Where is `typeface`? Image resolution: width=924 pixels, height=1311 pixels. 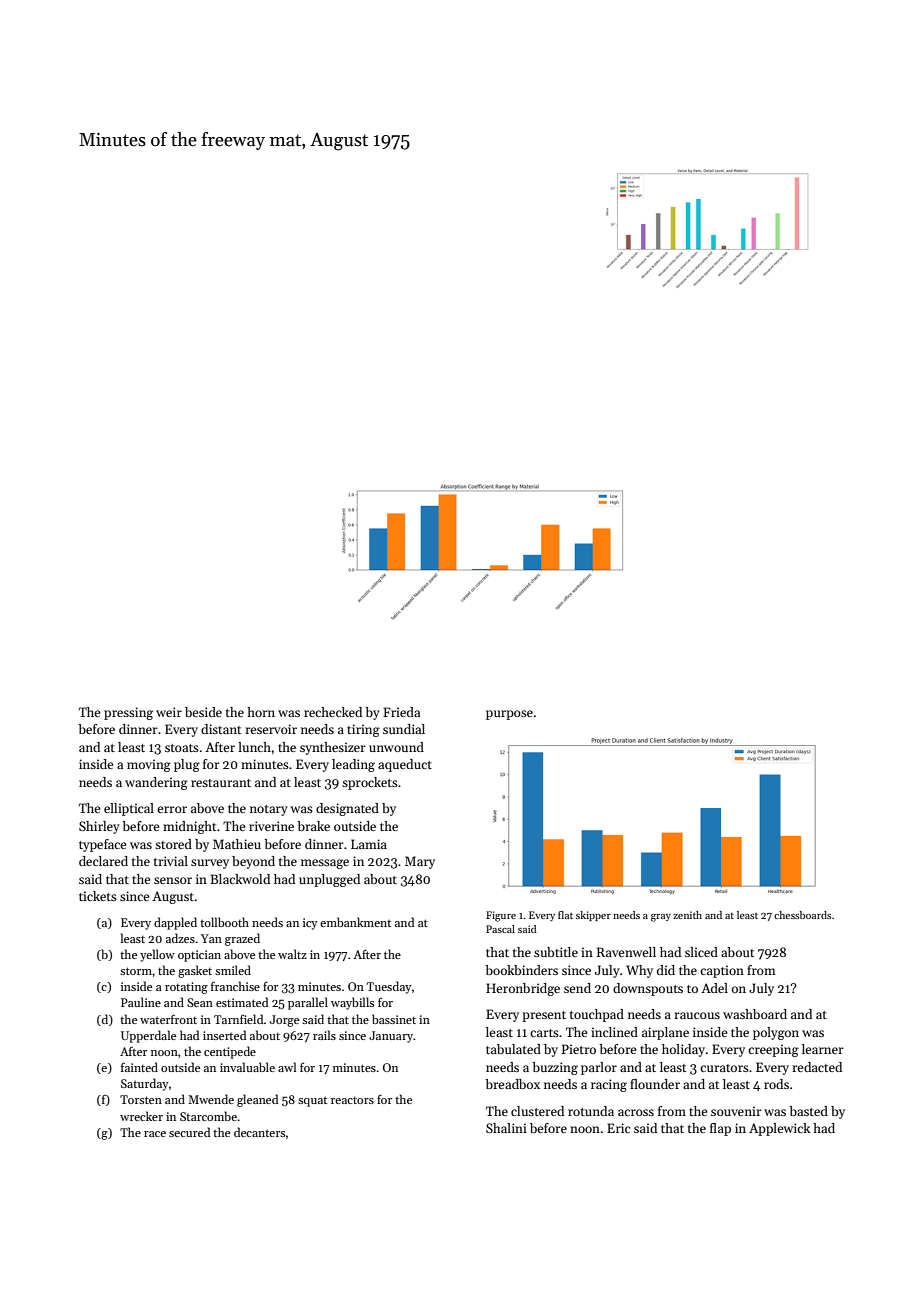 typeface is located at coordinates (103, 845).
